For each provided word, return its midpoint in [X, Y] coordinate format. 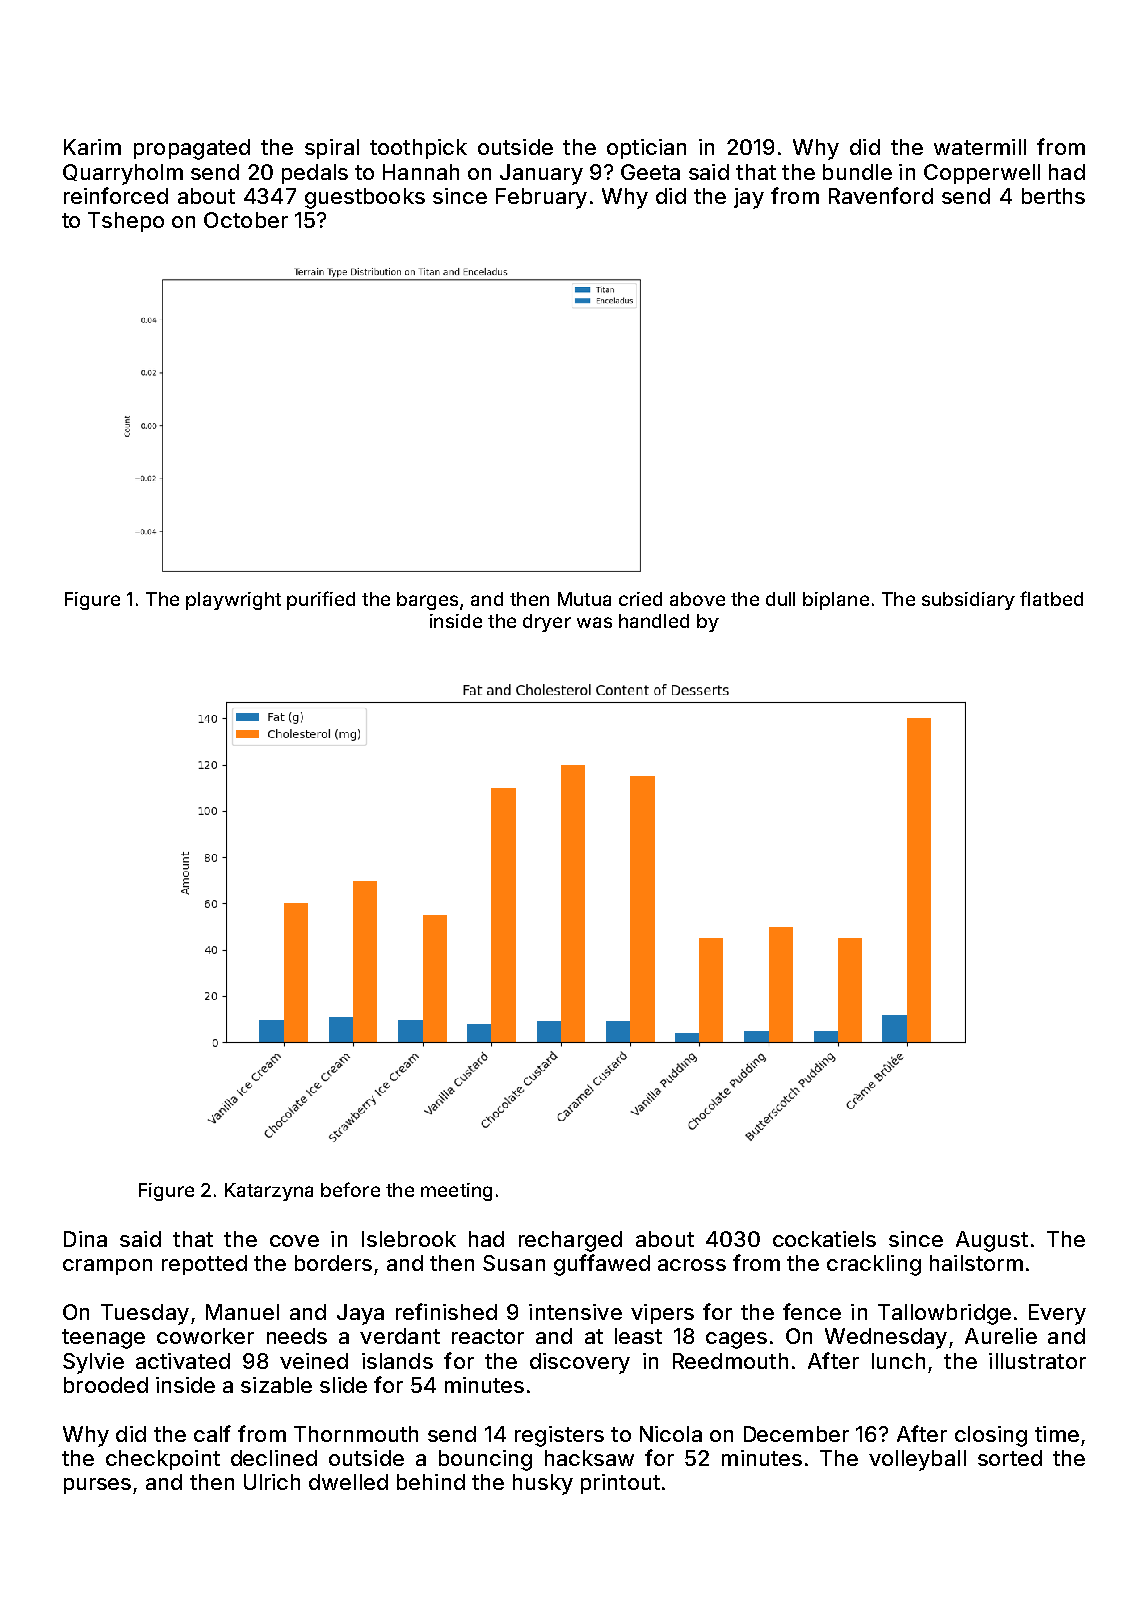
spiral [332, 149]
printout [620, 1484]
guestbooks [365, 198]
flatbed [1051, 598]
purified [321, 600]
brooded [106, 1385]
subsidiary [968, 601]
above [697, 599]
